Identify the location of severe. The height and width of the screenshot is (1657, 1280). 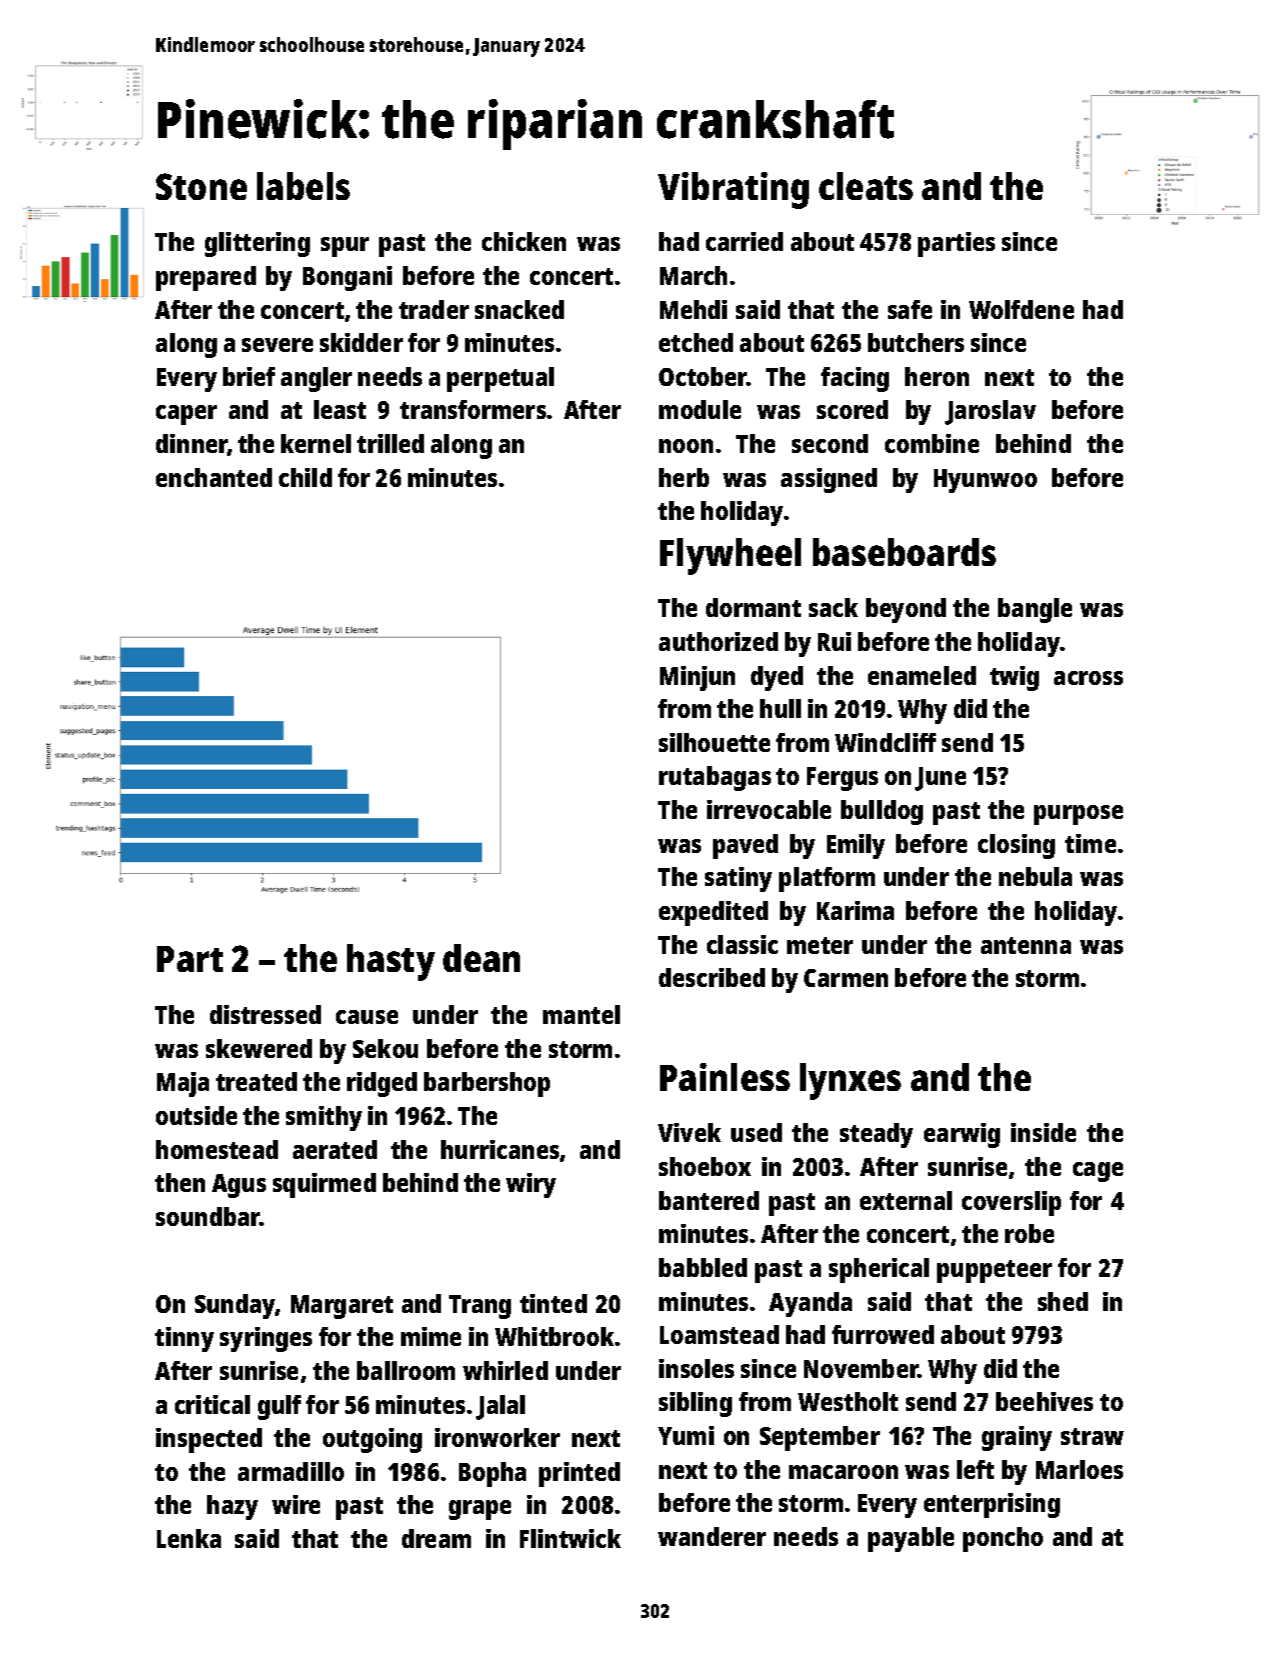
(277, 345).
